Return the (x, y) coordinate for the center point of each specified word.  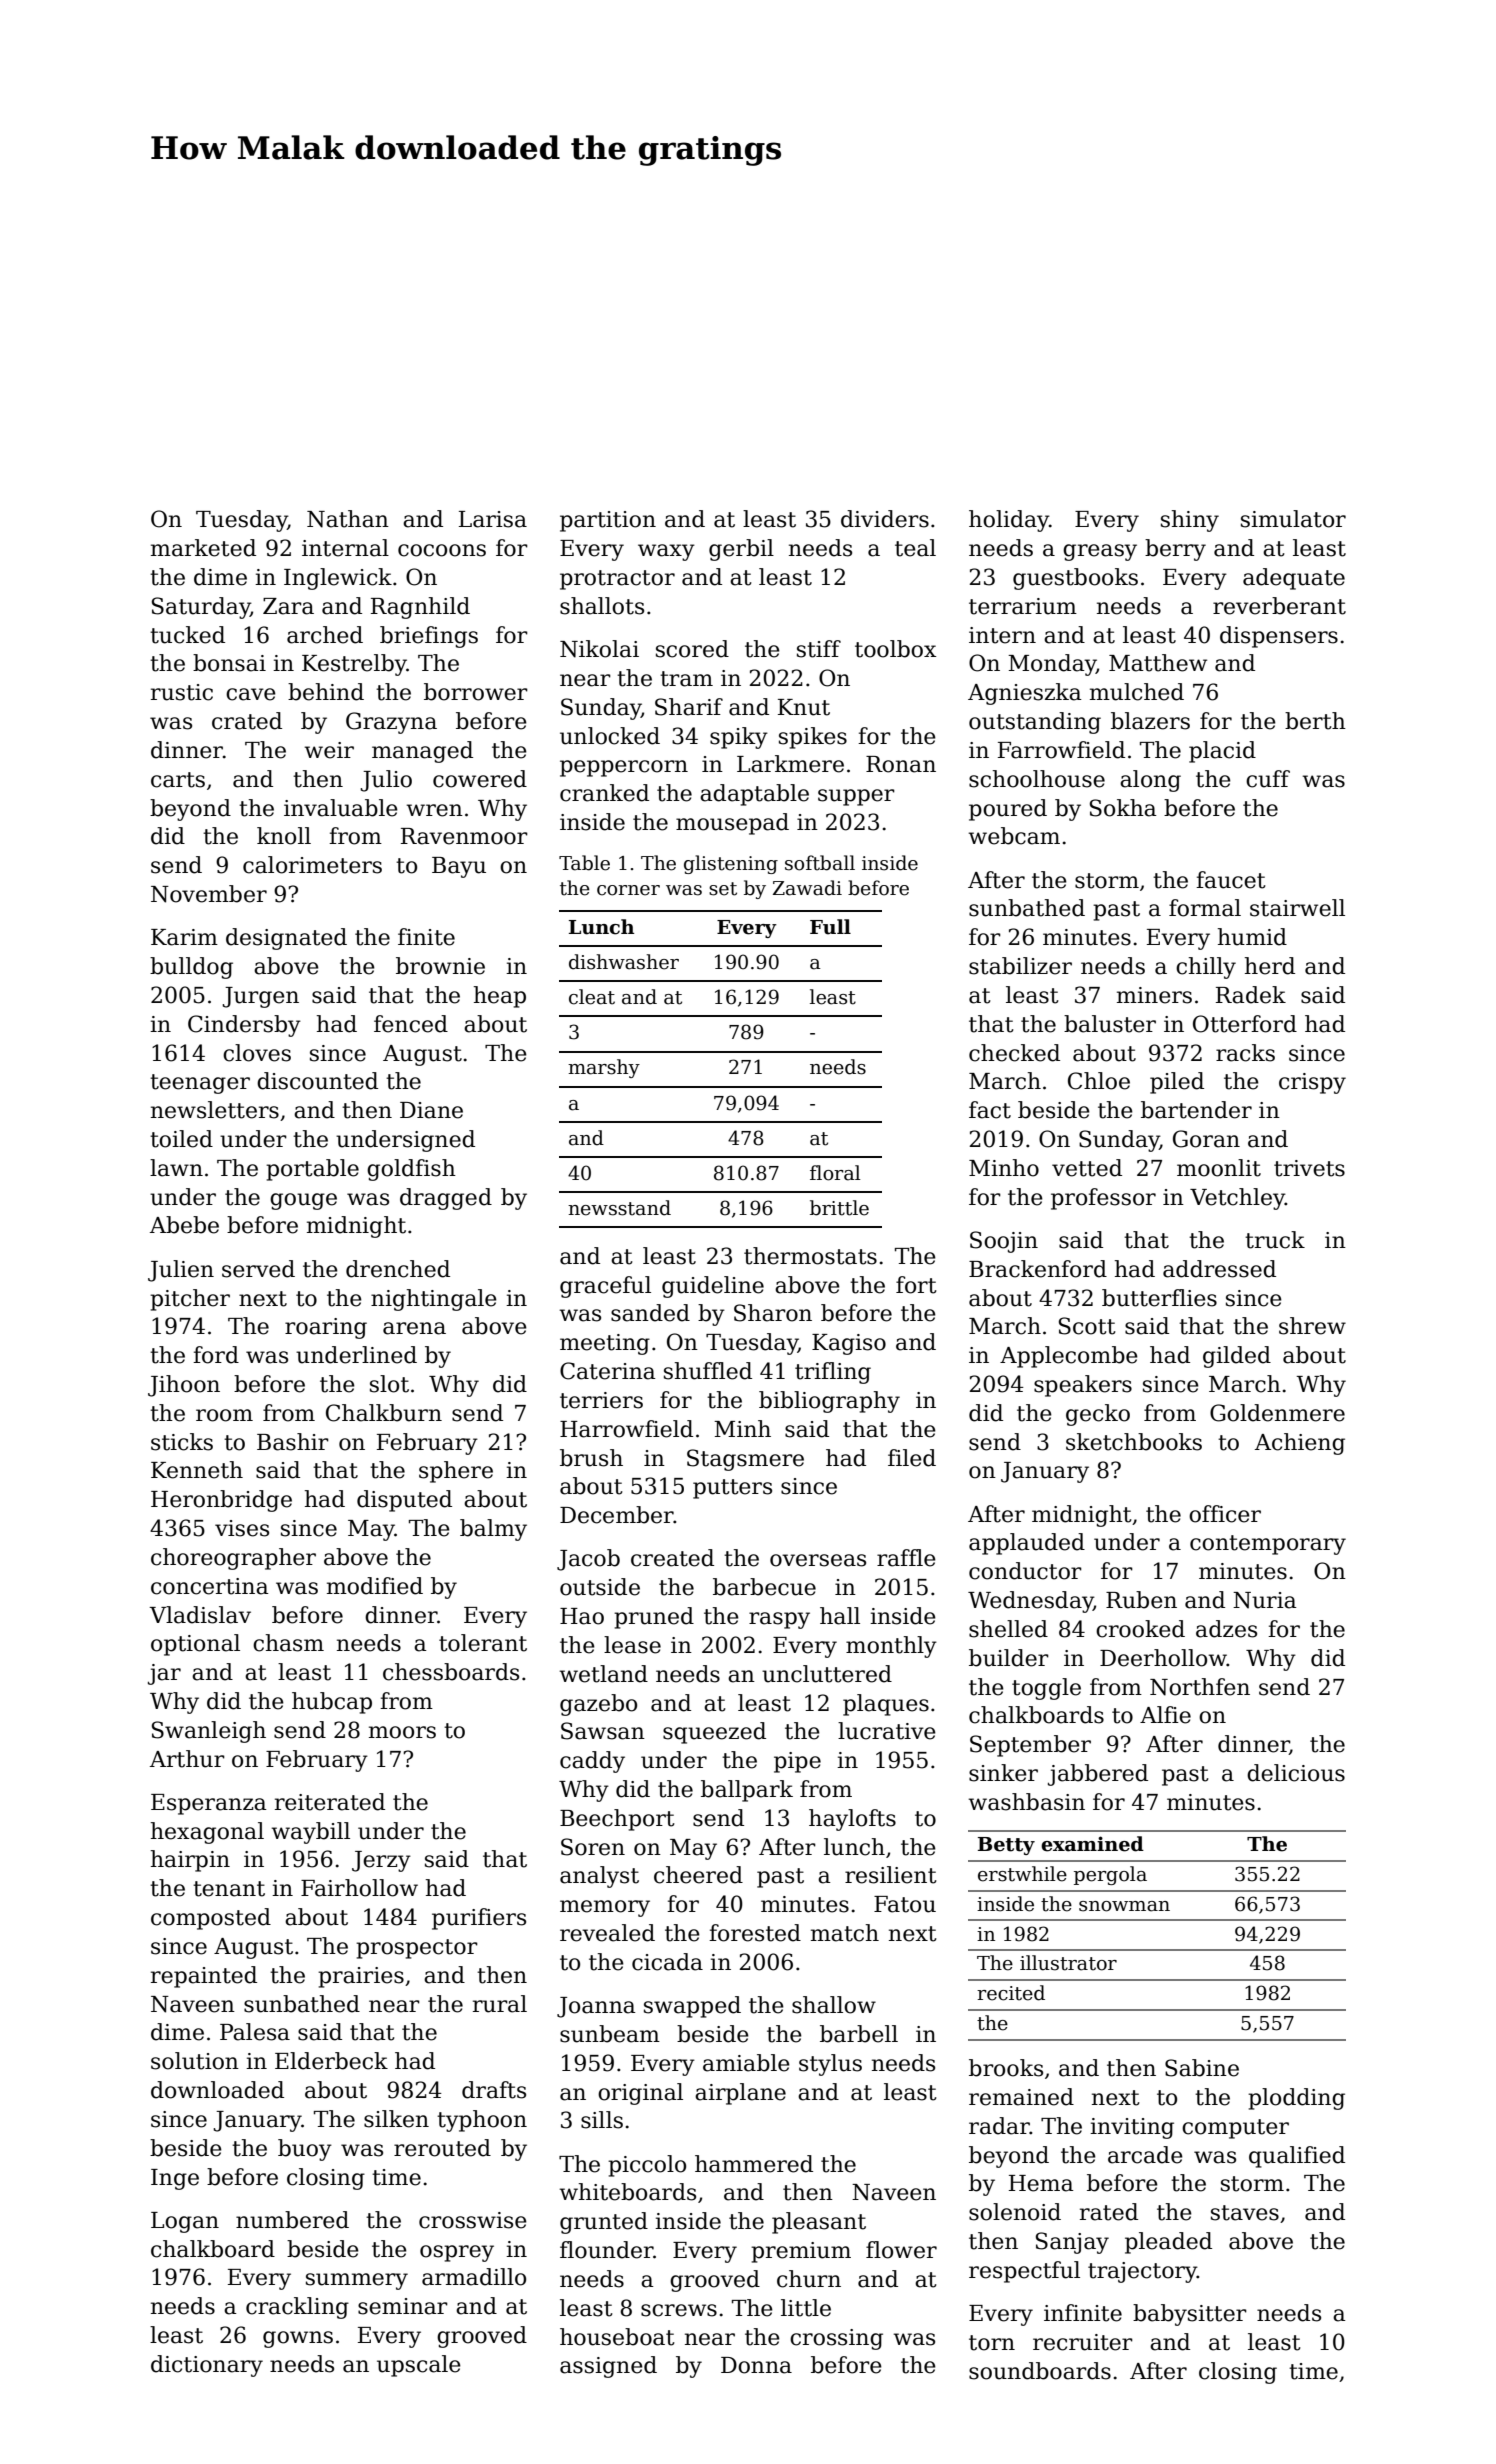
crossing (836, 2339)
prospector (417, 1949)
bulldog (191, 968)
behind (326, 692)
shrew (1312, 1326)
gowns (298, 2339)
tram (686, 679)
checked (1014, 1053)
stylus (830, 2065)
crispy (1312, 1083)
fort (916, 1285)
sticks (182, 1442)
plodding (1296, 2099)
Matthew (1158, 663)
